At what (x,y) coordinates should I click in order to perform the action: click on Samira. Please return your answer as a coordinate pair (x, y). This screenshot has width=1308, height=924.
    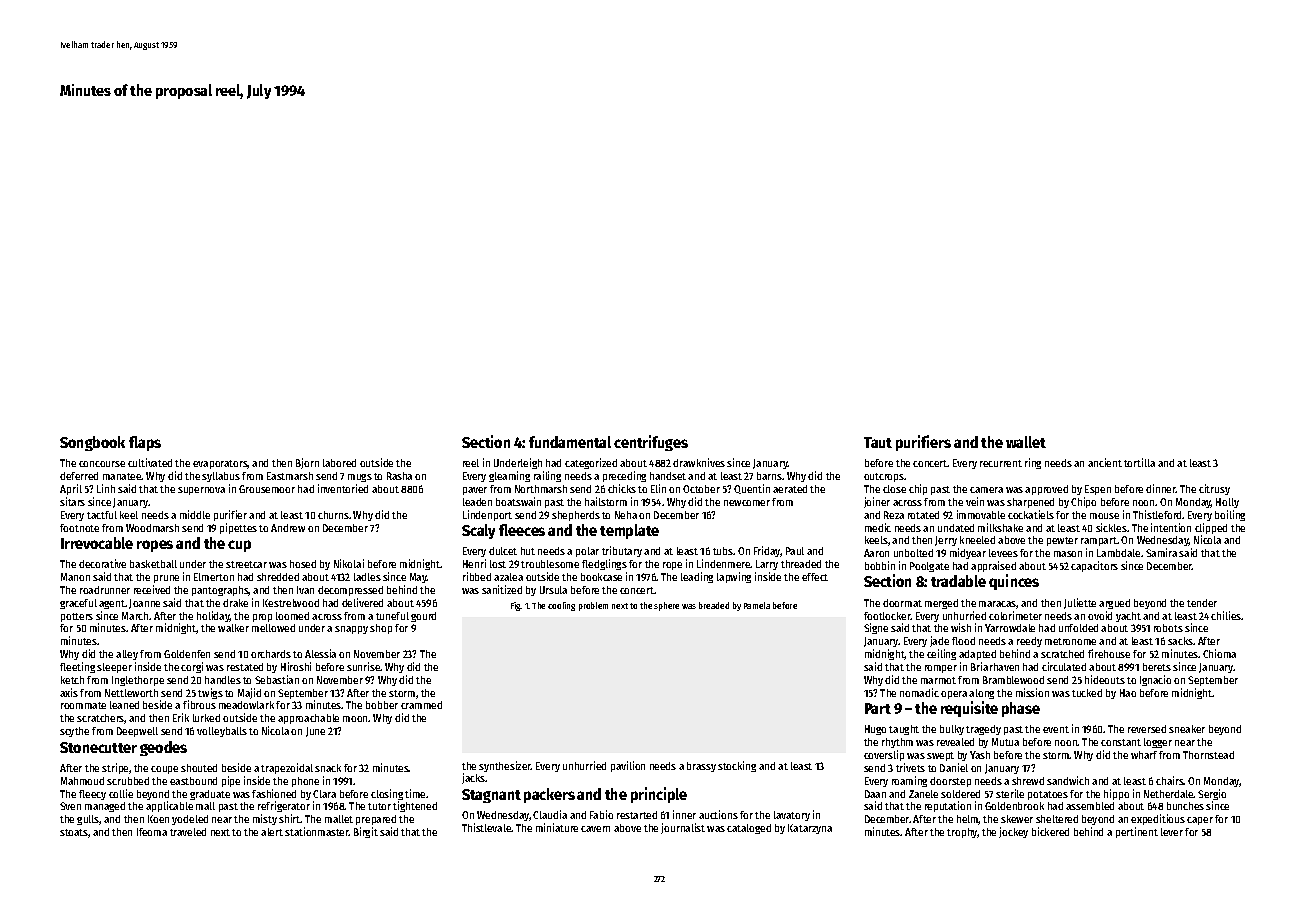
    Looking at the image, I should click on (1161, 552).
